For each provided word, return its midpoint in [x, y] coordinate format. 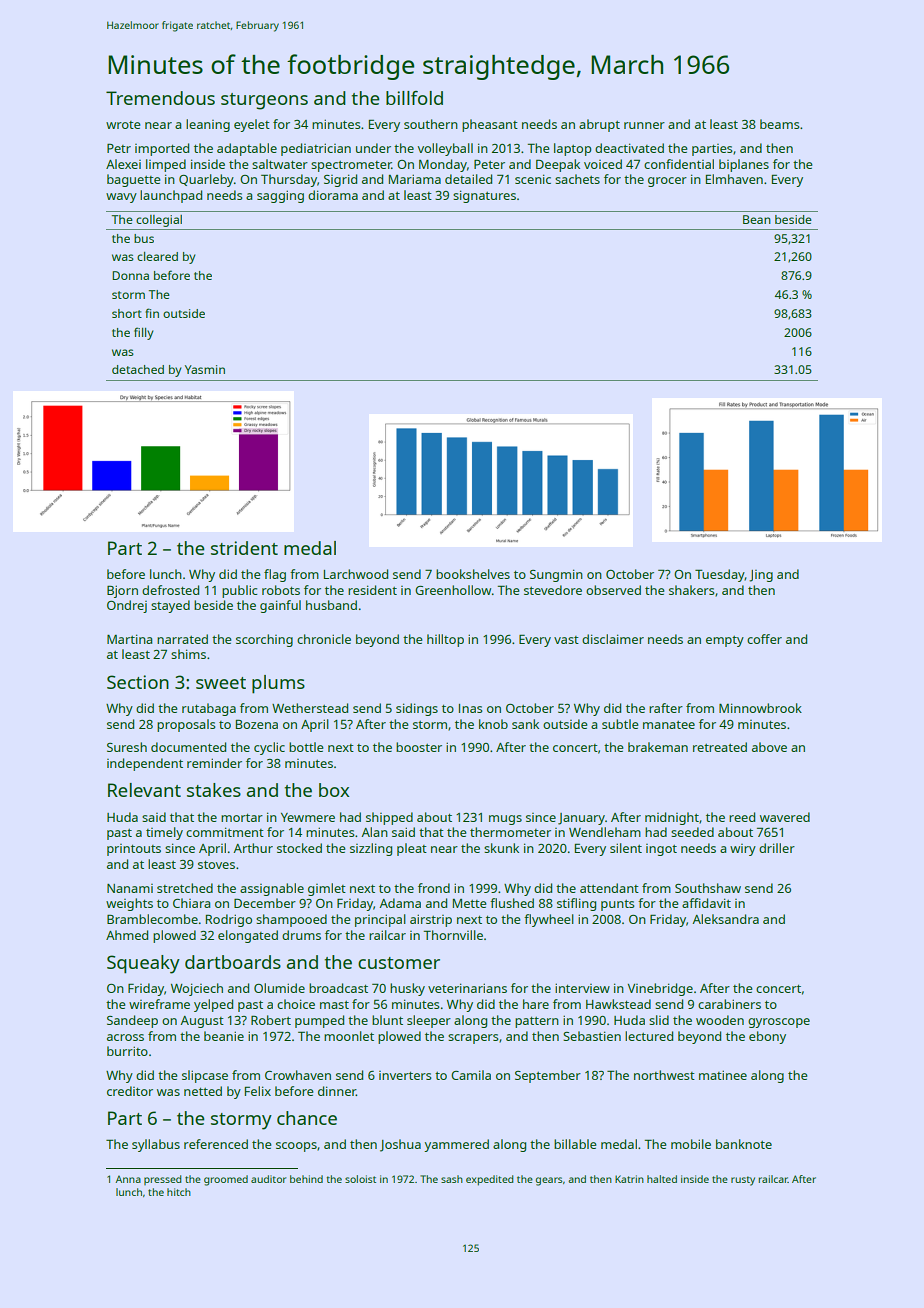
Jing [761, 576]
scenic [533, 179]
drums [301, 935]
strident [244, 548]
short [127, 313]
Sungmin [556, 575]
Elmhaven [734, 179]
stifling [576, 904]
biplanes [744, 165]
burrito [127, 1051]
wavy [121, 198]
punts [617, 905]
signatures [484, 196]
